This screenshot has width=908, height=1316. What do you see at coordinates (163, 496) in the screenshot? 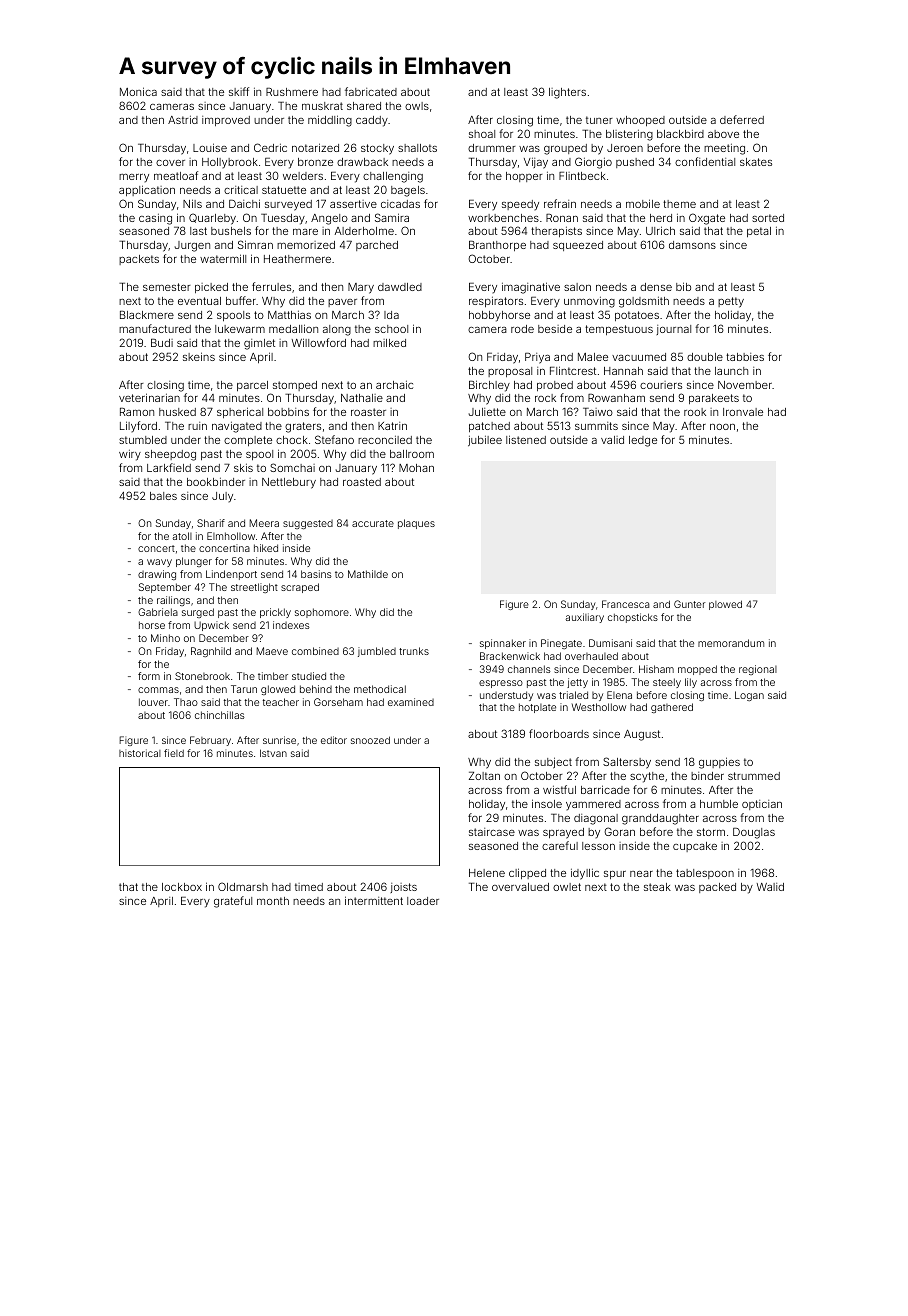
I see `bales` at bounding box center [163, 496].
